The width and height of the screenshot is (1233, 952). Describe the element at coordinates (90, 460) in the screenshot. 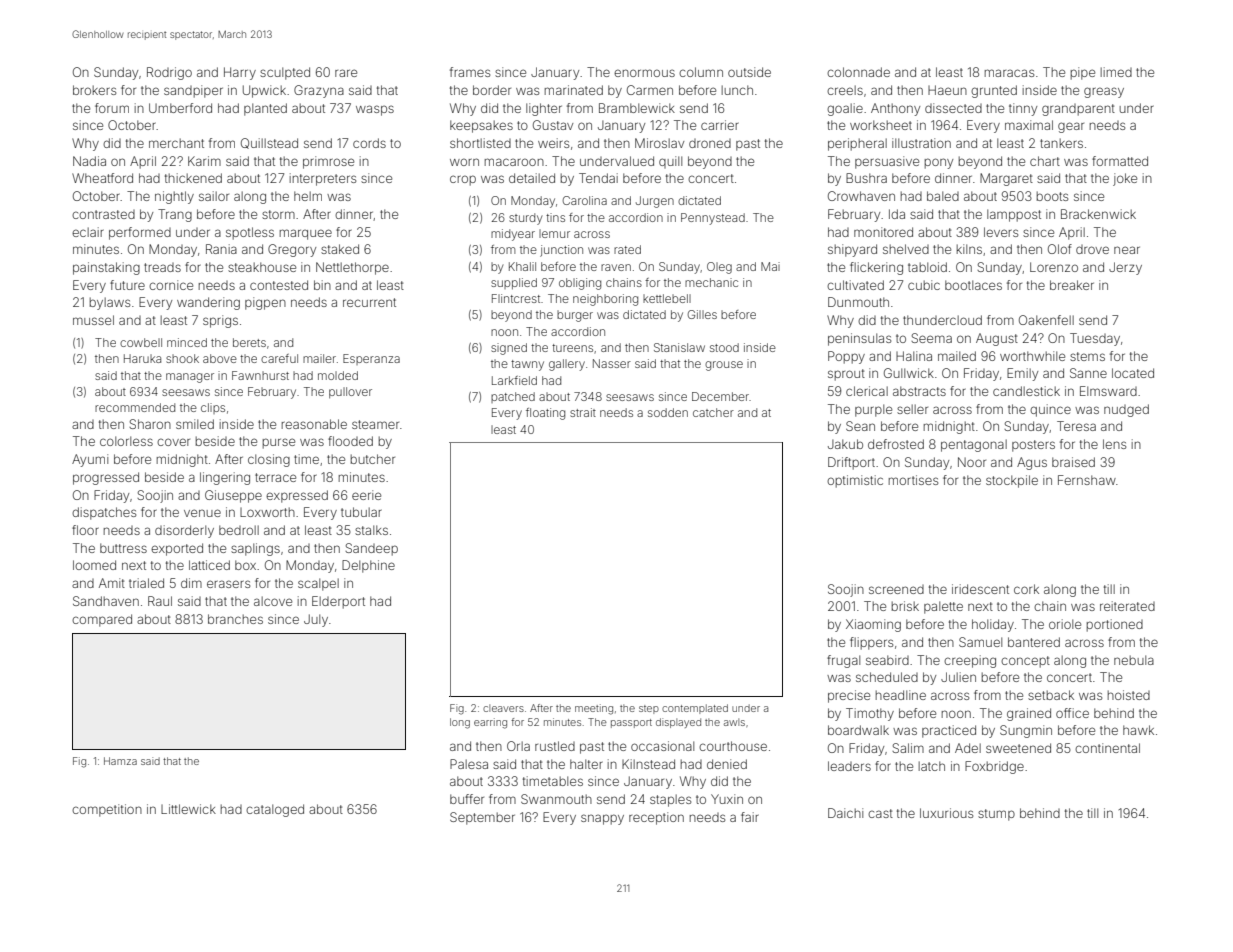

I see `Ayumi` at that location.
